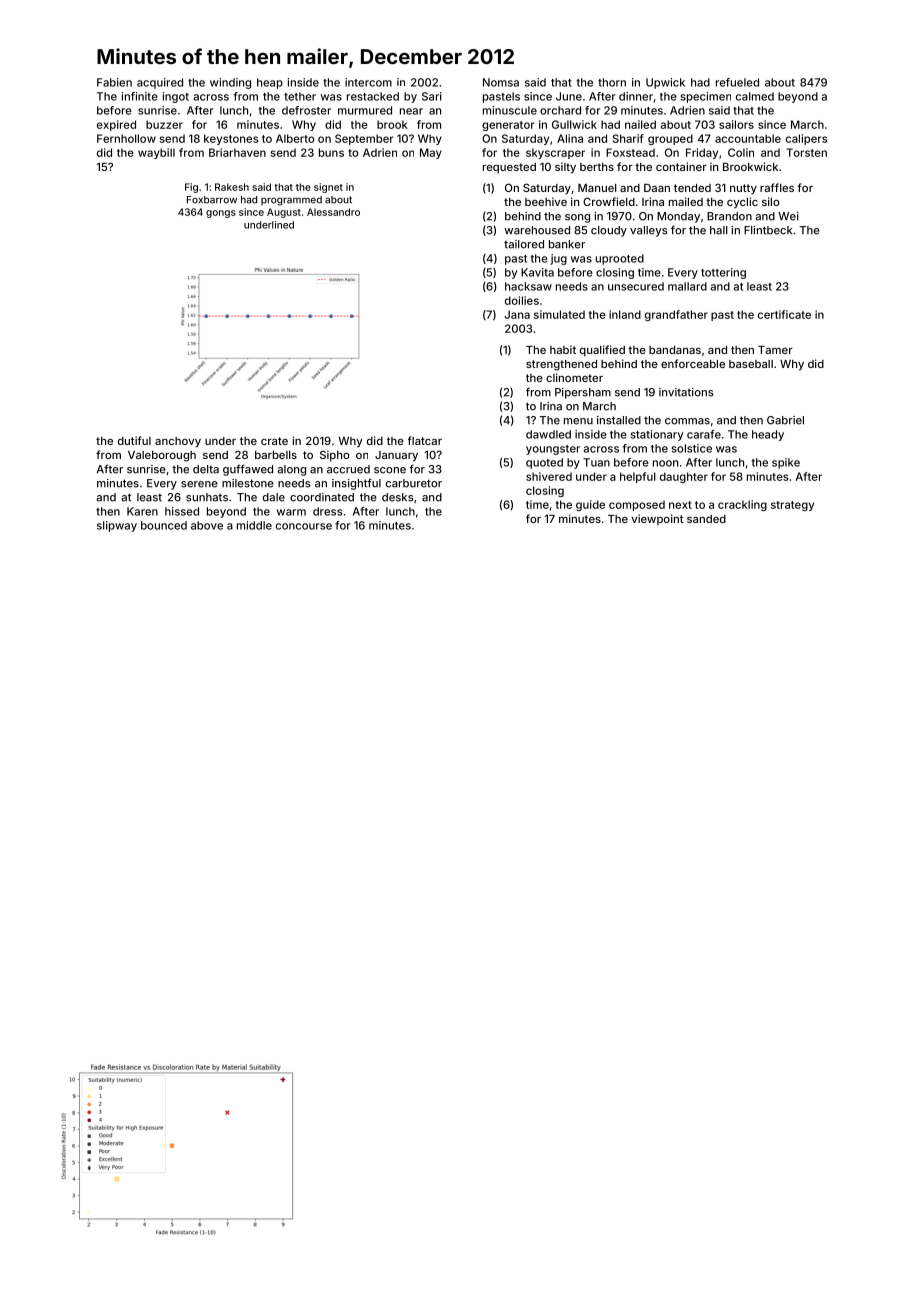 This screenshot has width=924, height=1308. I want to click on intercom, so click(368, 82).
